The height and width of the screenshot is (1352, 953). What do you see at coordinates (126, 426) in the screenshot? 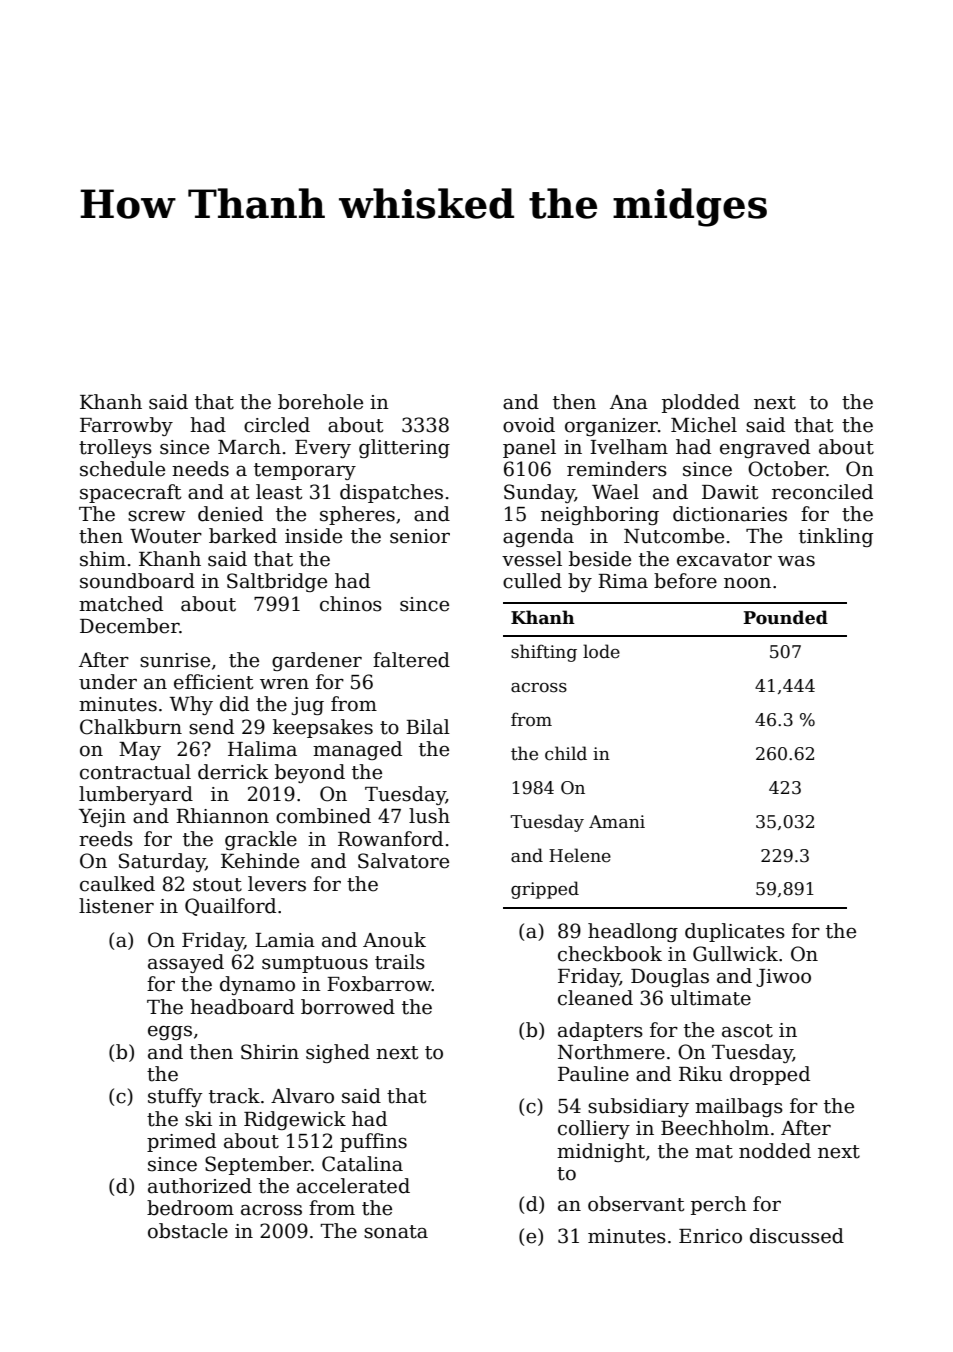
I see `Farrowby` at bounding box center [126, 426].
